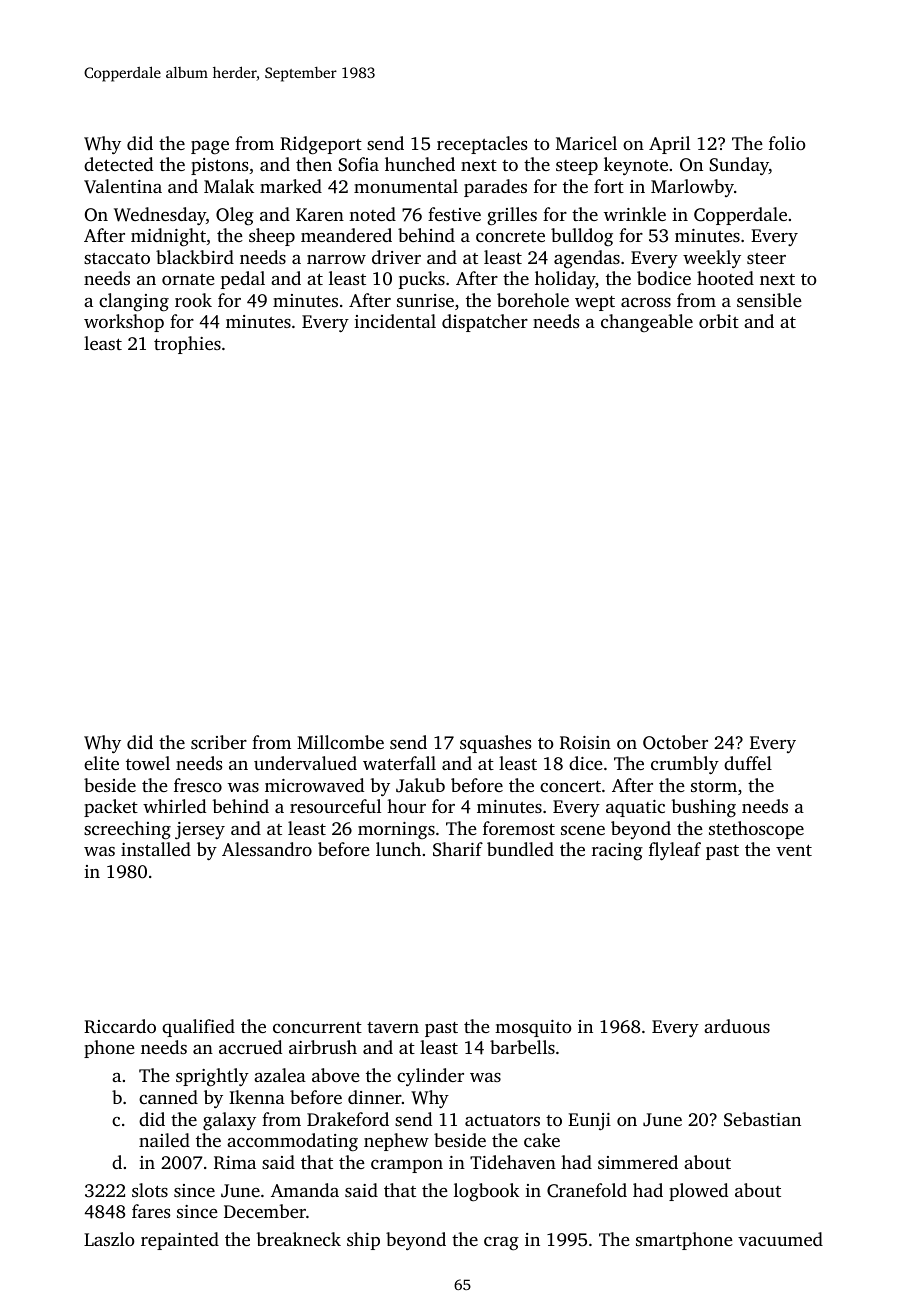  Describe the element at coordinates (174, 806) in the document. I see `whirled` at that location.
